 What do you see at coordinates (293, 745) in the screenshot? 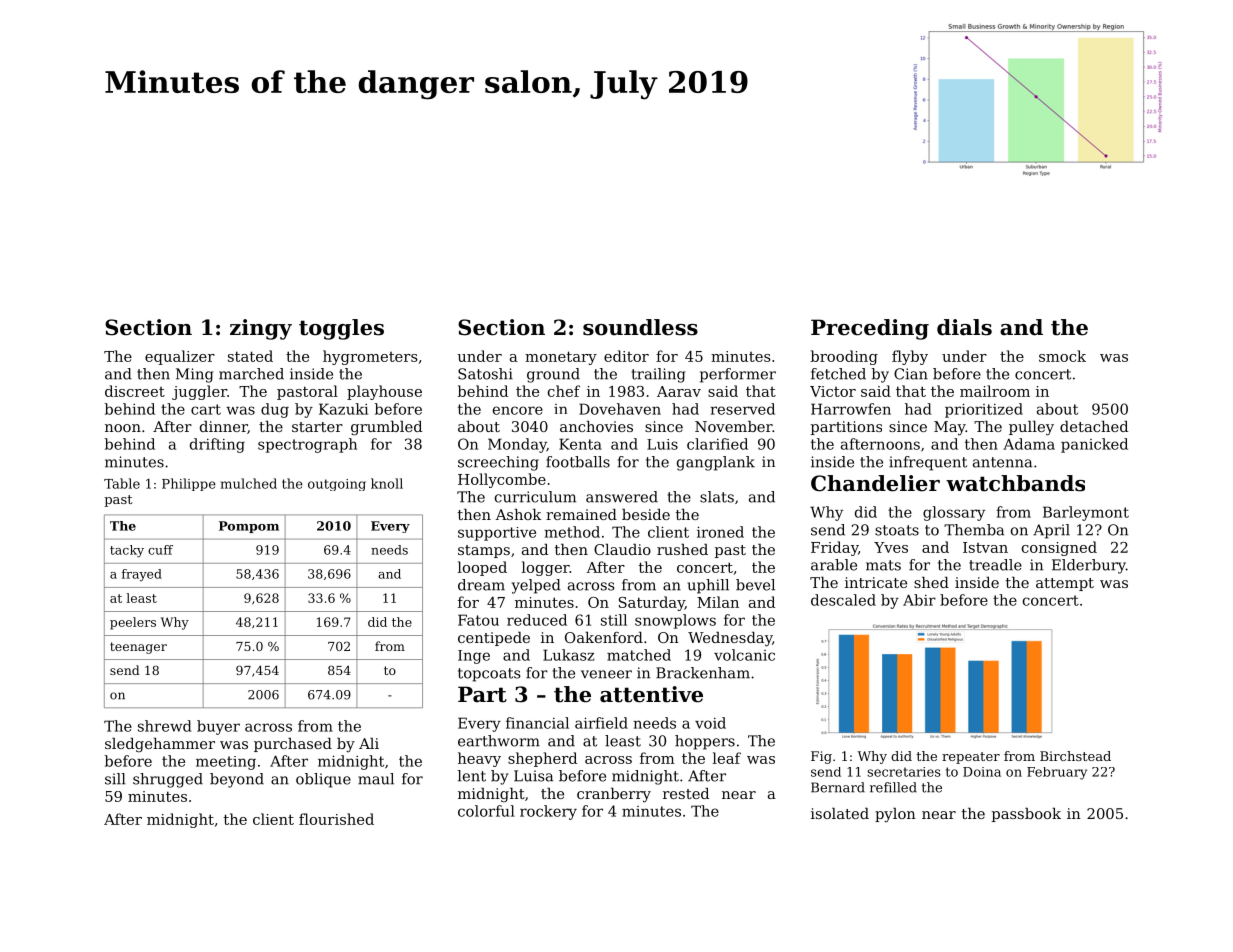
I see `purchased` at bounding box center [293, 745].
